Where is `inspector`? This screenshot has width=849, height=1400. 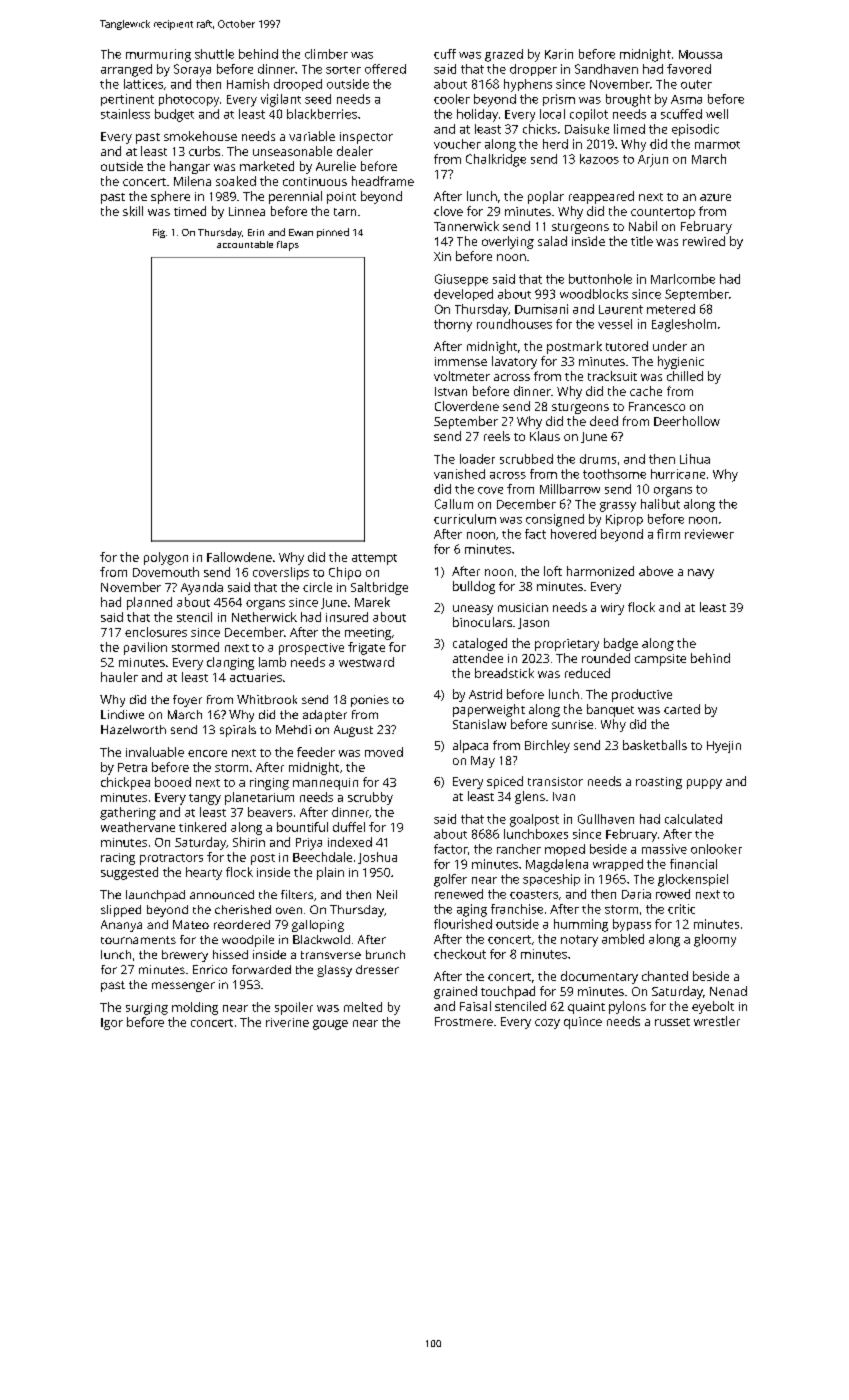 inspector is located at coordinates (366, 138).
